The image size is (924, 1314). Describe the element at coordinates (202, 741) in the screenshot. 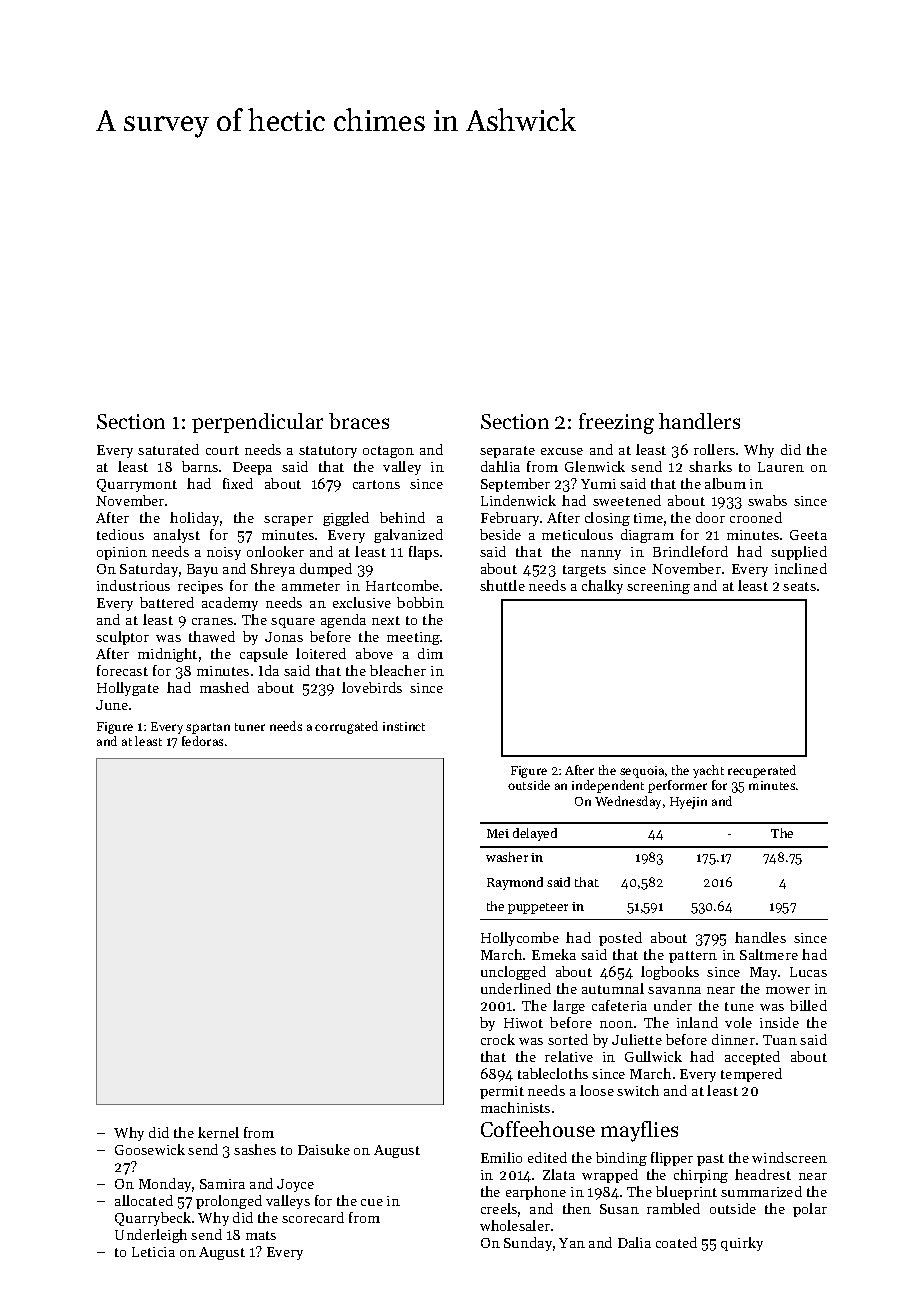

I see `fedoras` at that location.
